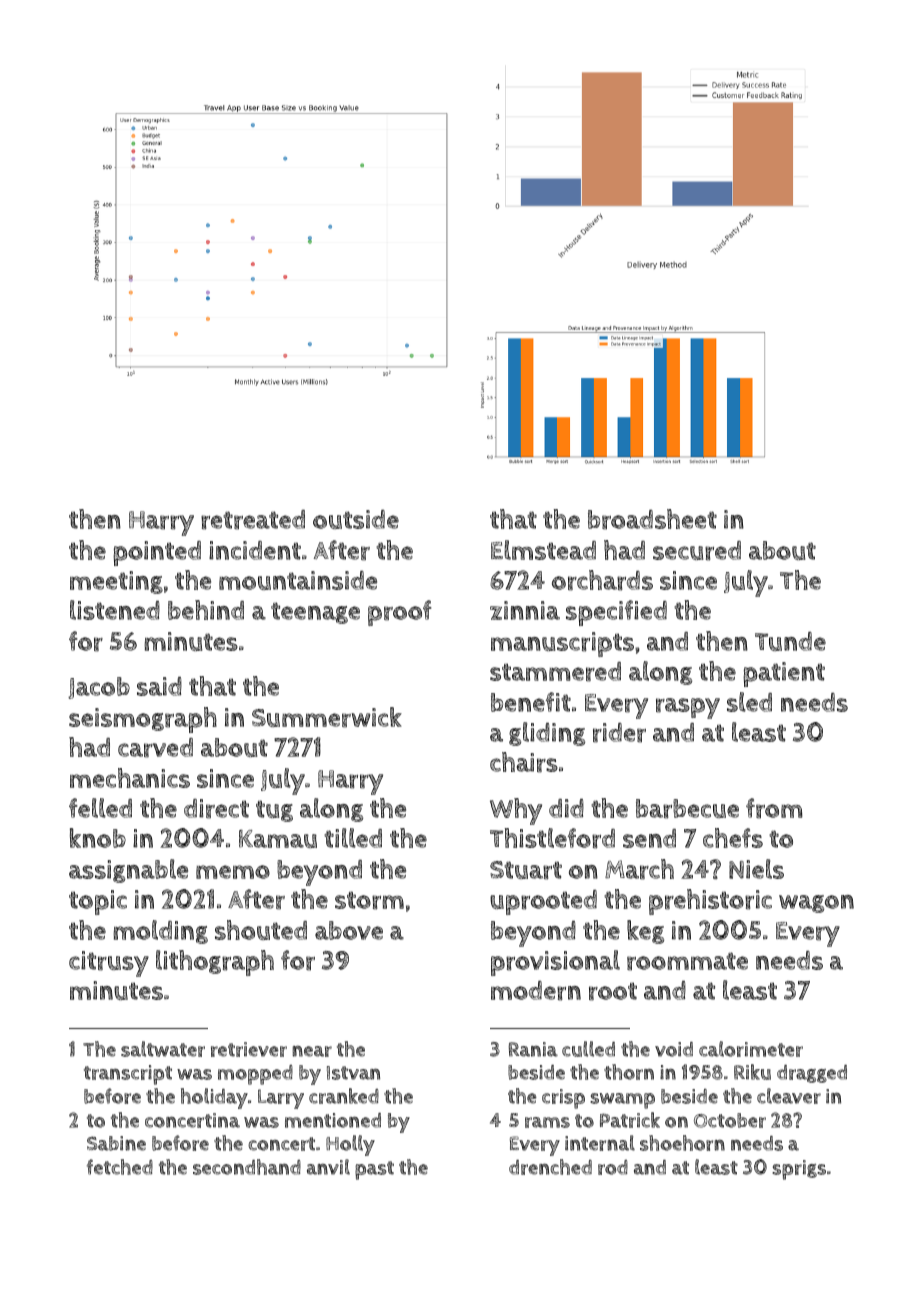 This screenshot has width=924, height=1311. I want to click on memo, so click(233, 872).
